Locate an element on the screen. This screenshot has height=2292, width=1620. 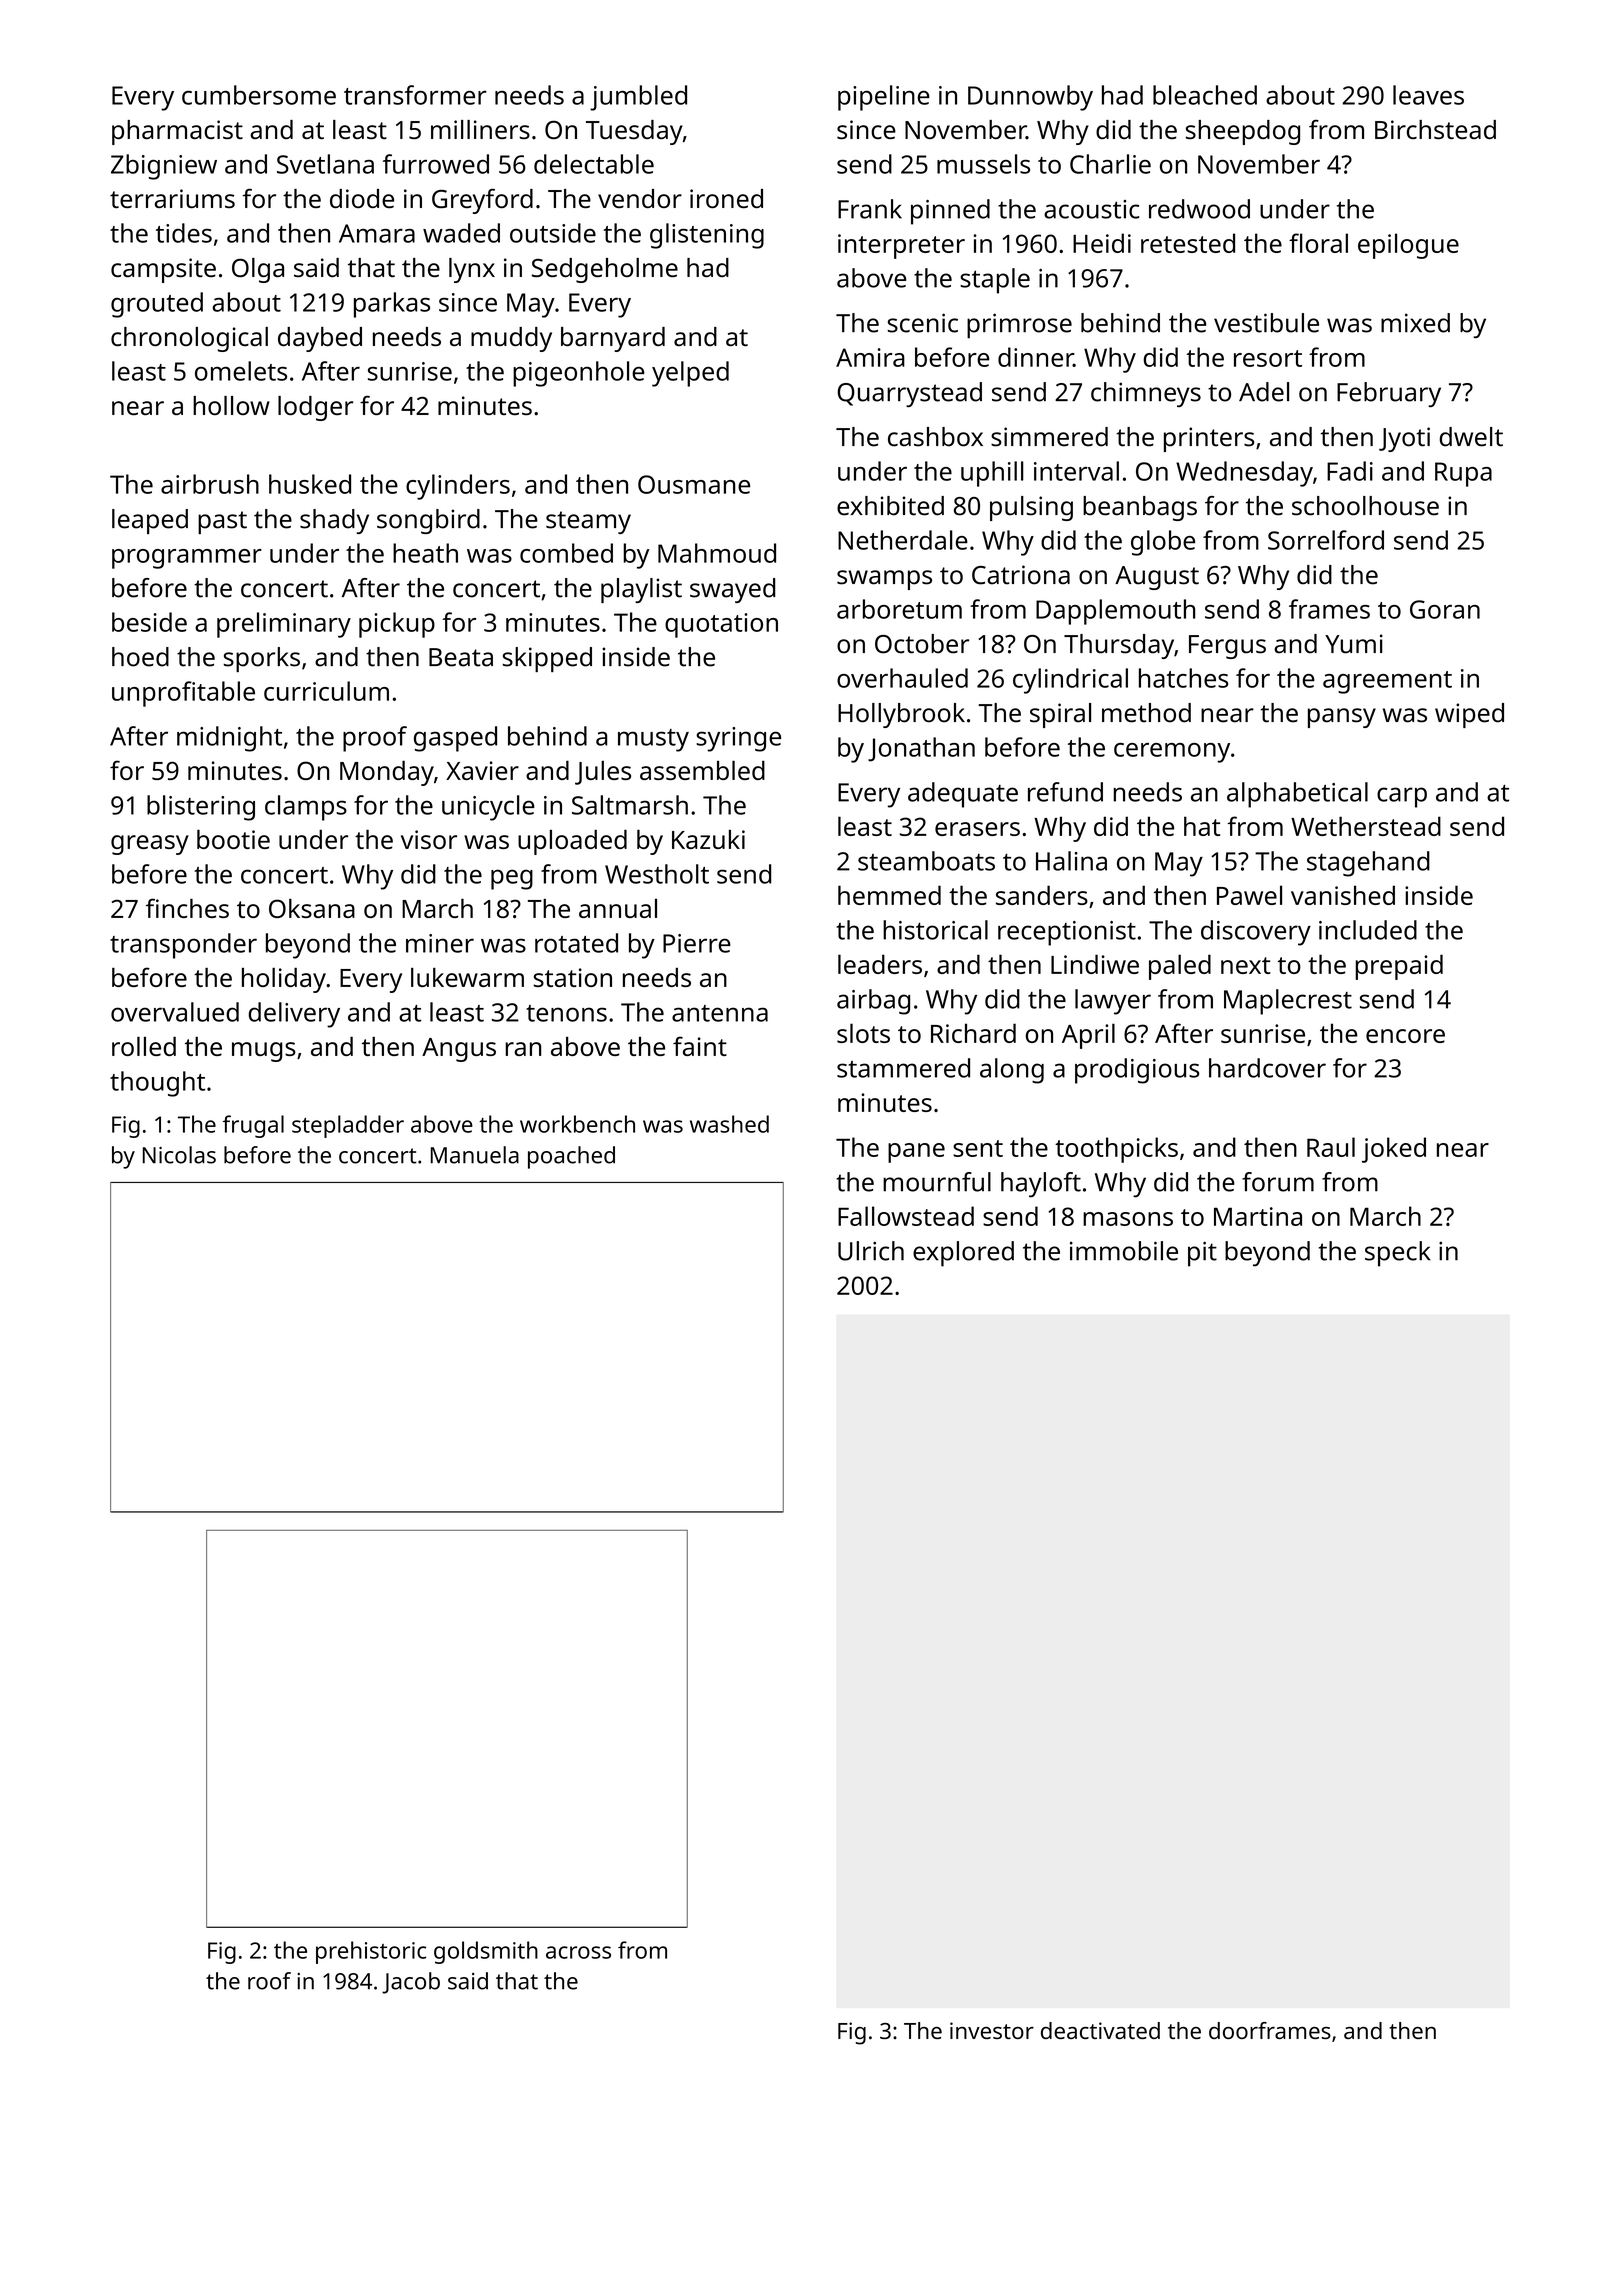
wiped is located at coordinates (1469, 715).
